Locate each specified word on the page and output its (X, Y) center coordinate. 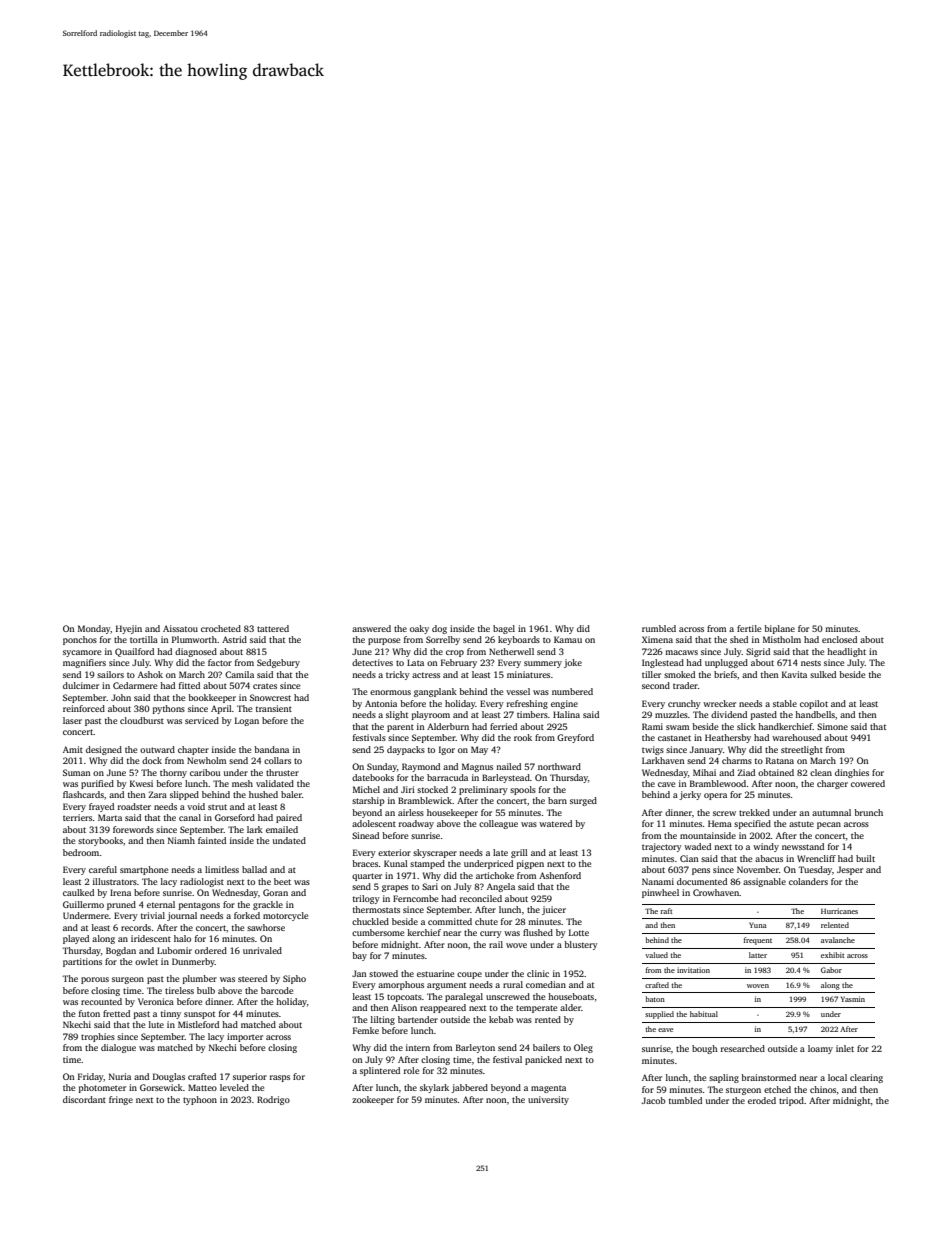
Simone (832, 726)
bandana (271, 749)
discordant (84, 1099)
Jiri (408, 789)
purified (97, 784)
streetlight (802, 750)
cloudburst (142, 720)
